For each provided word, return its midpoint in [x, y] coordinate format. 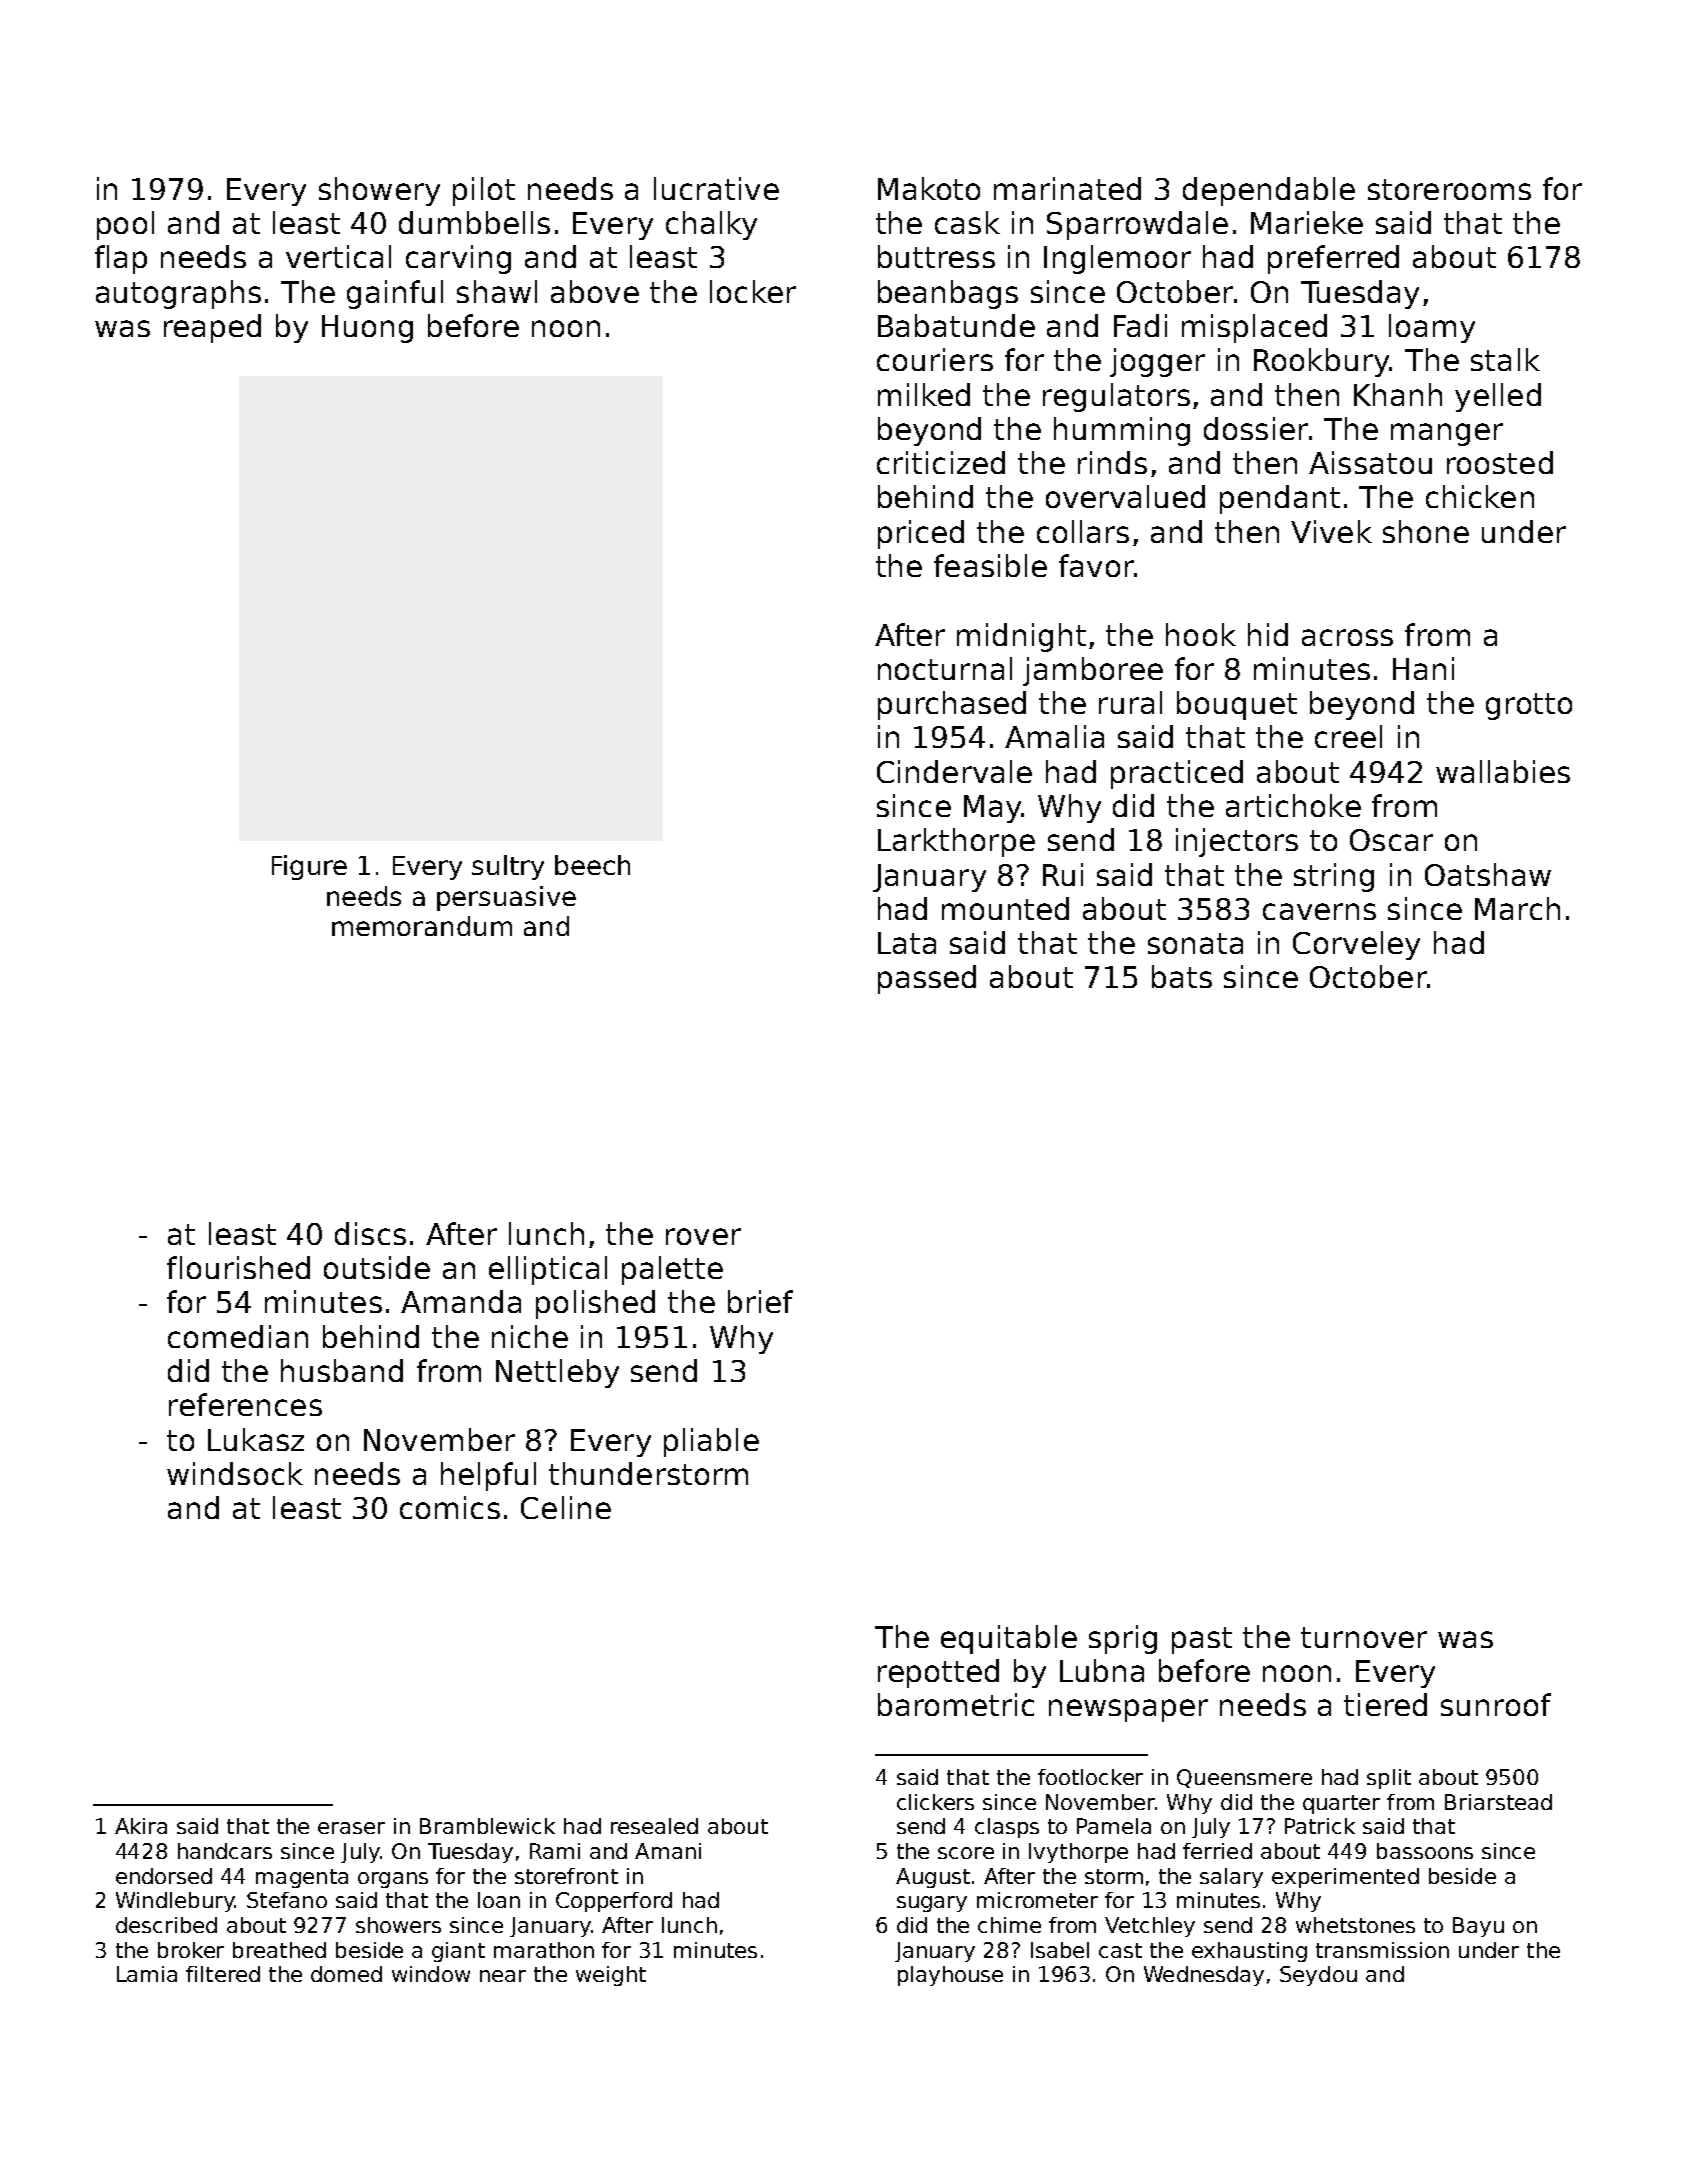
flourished [238, 1267]
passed [927, 979]
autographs [178, 294]
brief [760, 1301]
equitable [1009, 1639]
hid [1268, 634]
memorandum [422, 926]
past [1202, 1640]
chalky [711, 225]
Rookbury [1322, 362]
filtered [223, 1974]
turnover [1364, 1637]
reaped [212, 328]
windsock [235, 1473]
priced [921, 534]
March [1517, 908]
